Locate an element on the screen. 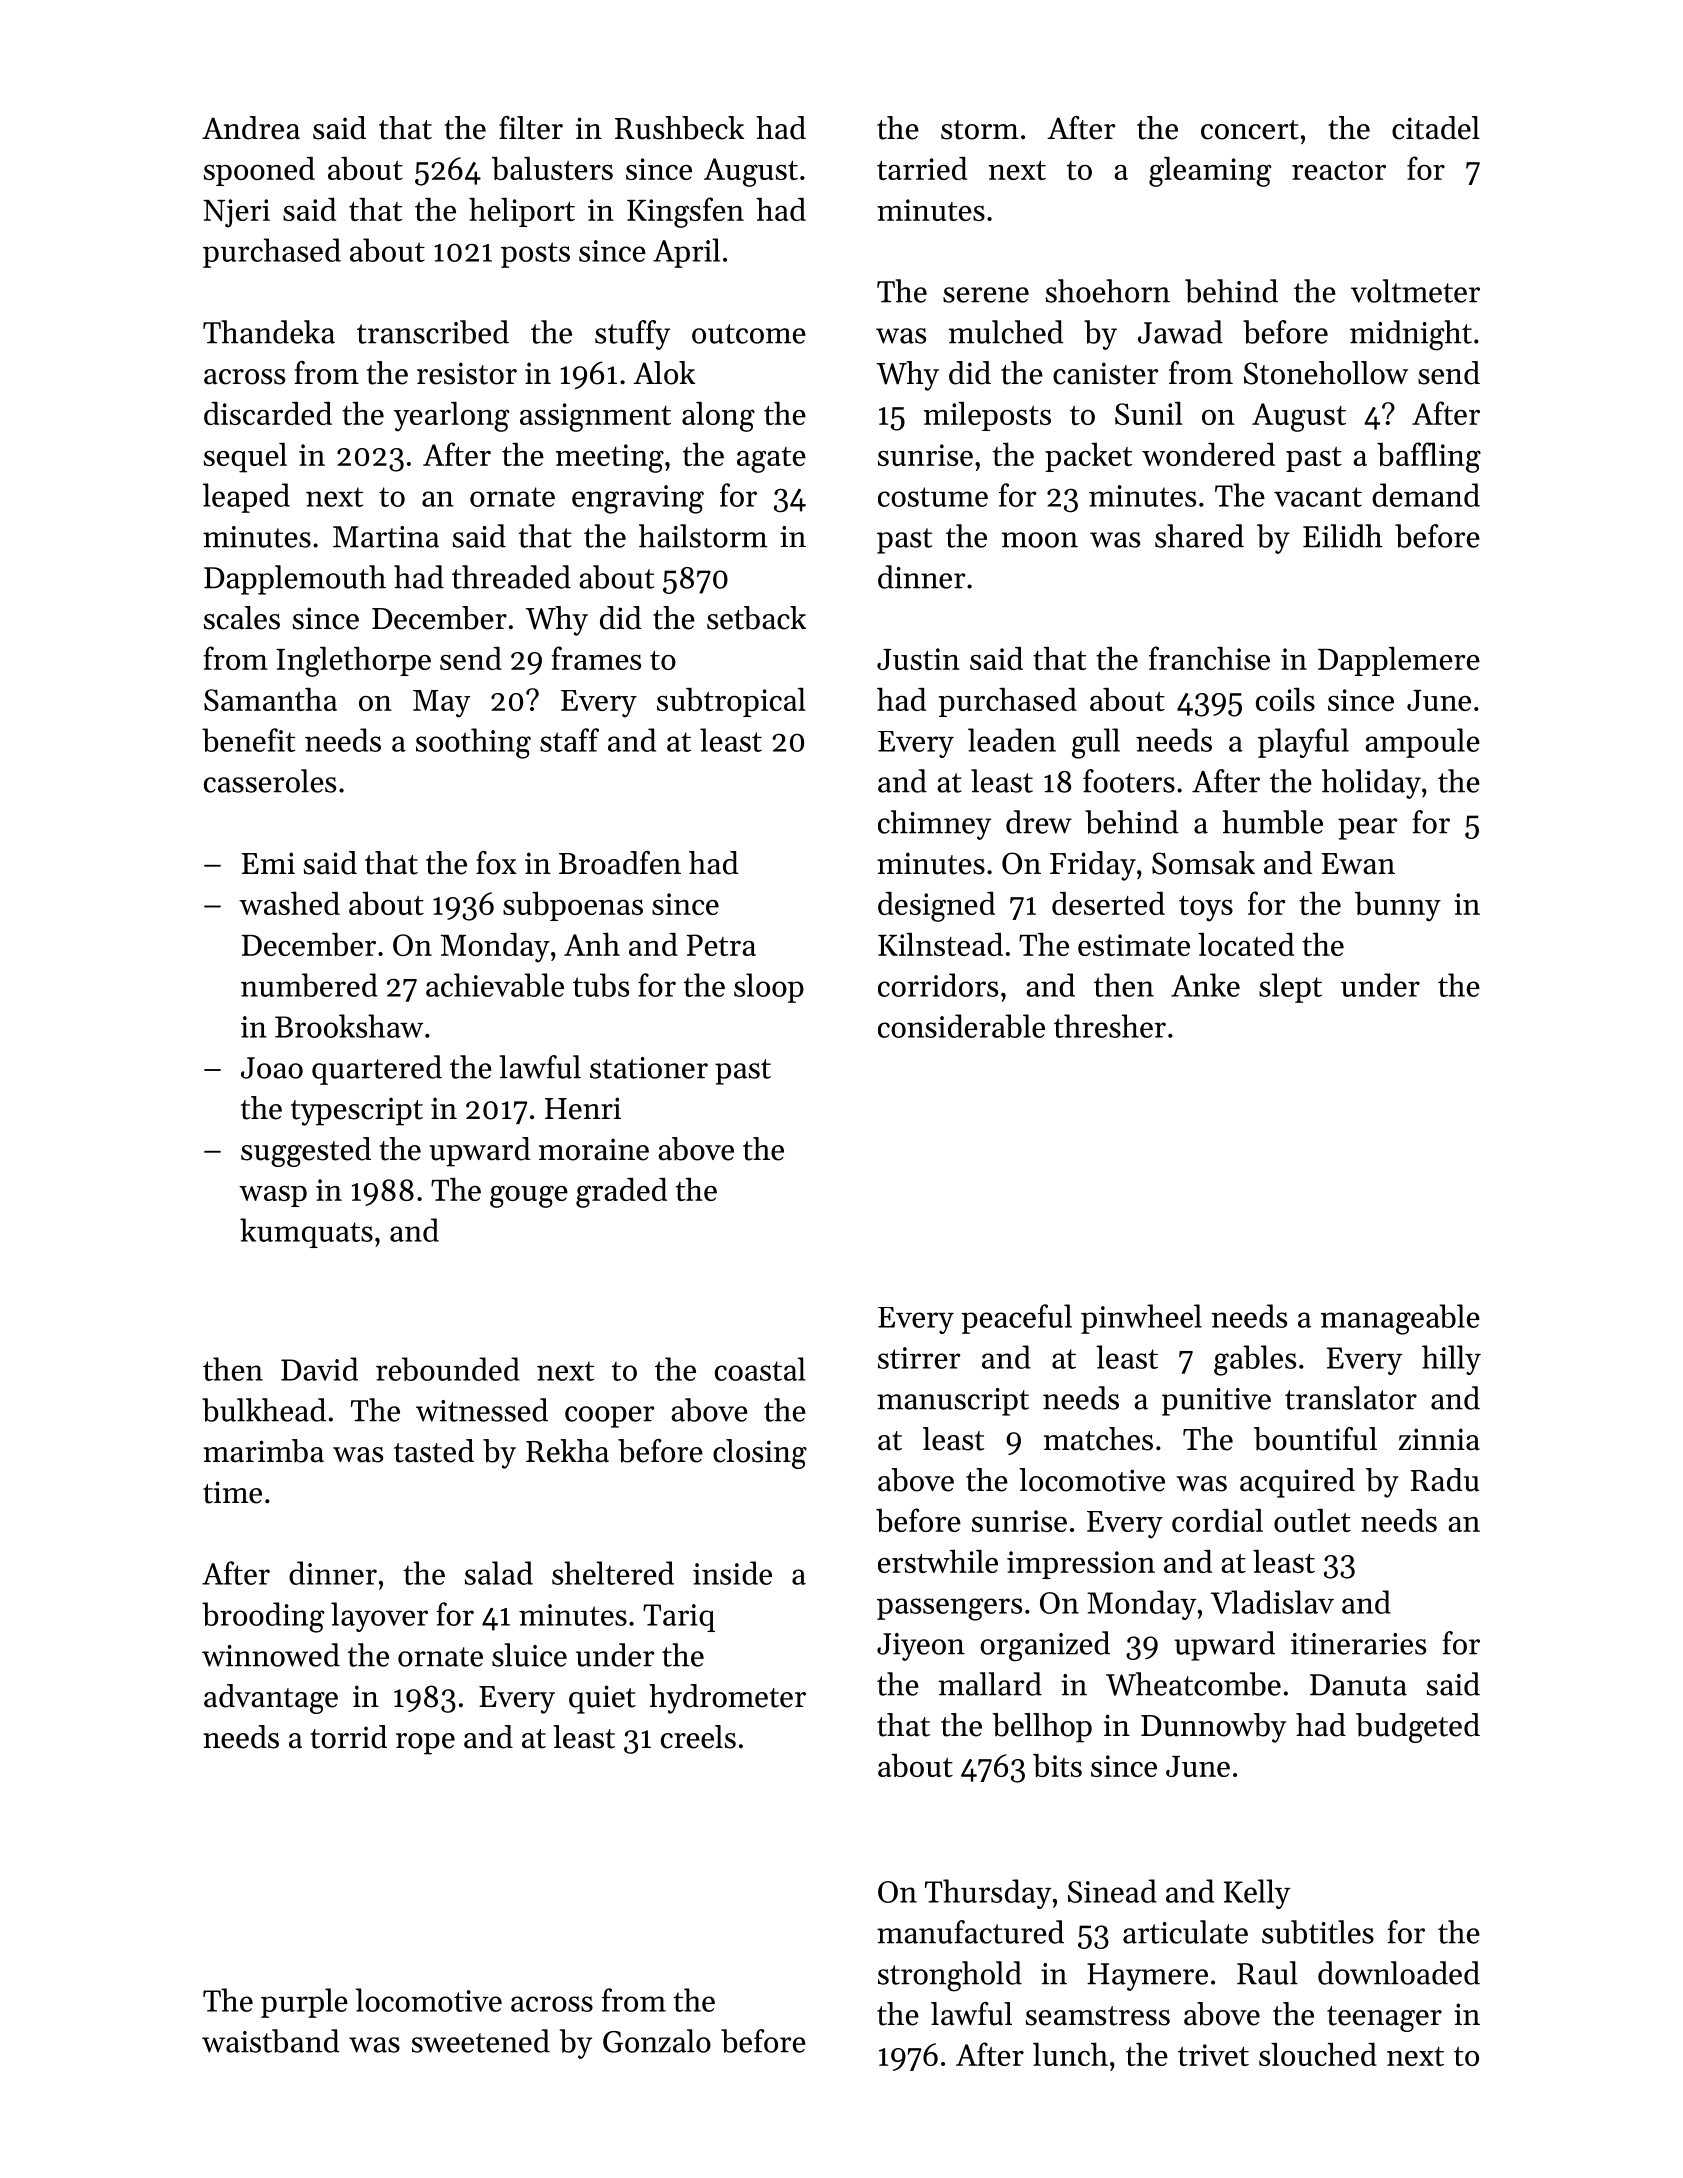 This screenshot has height=2178, width=1683. Thandeka is located at coordinates (269, 332).
